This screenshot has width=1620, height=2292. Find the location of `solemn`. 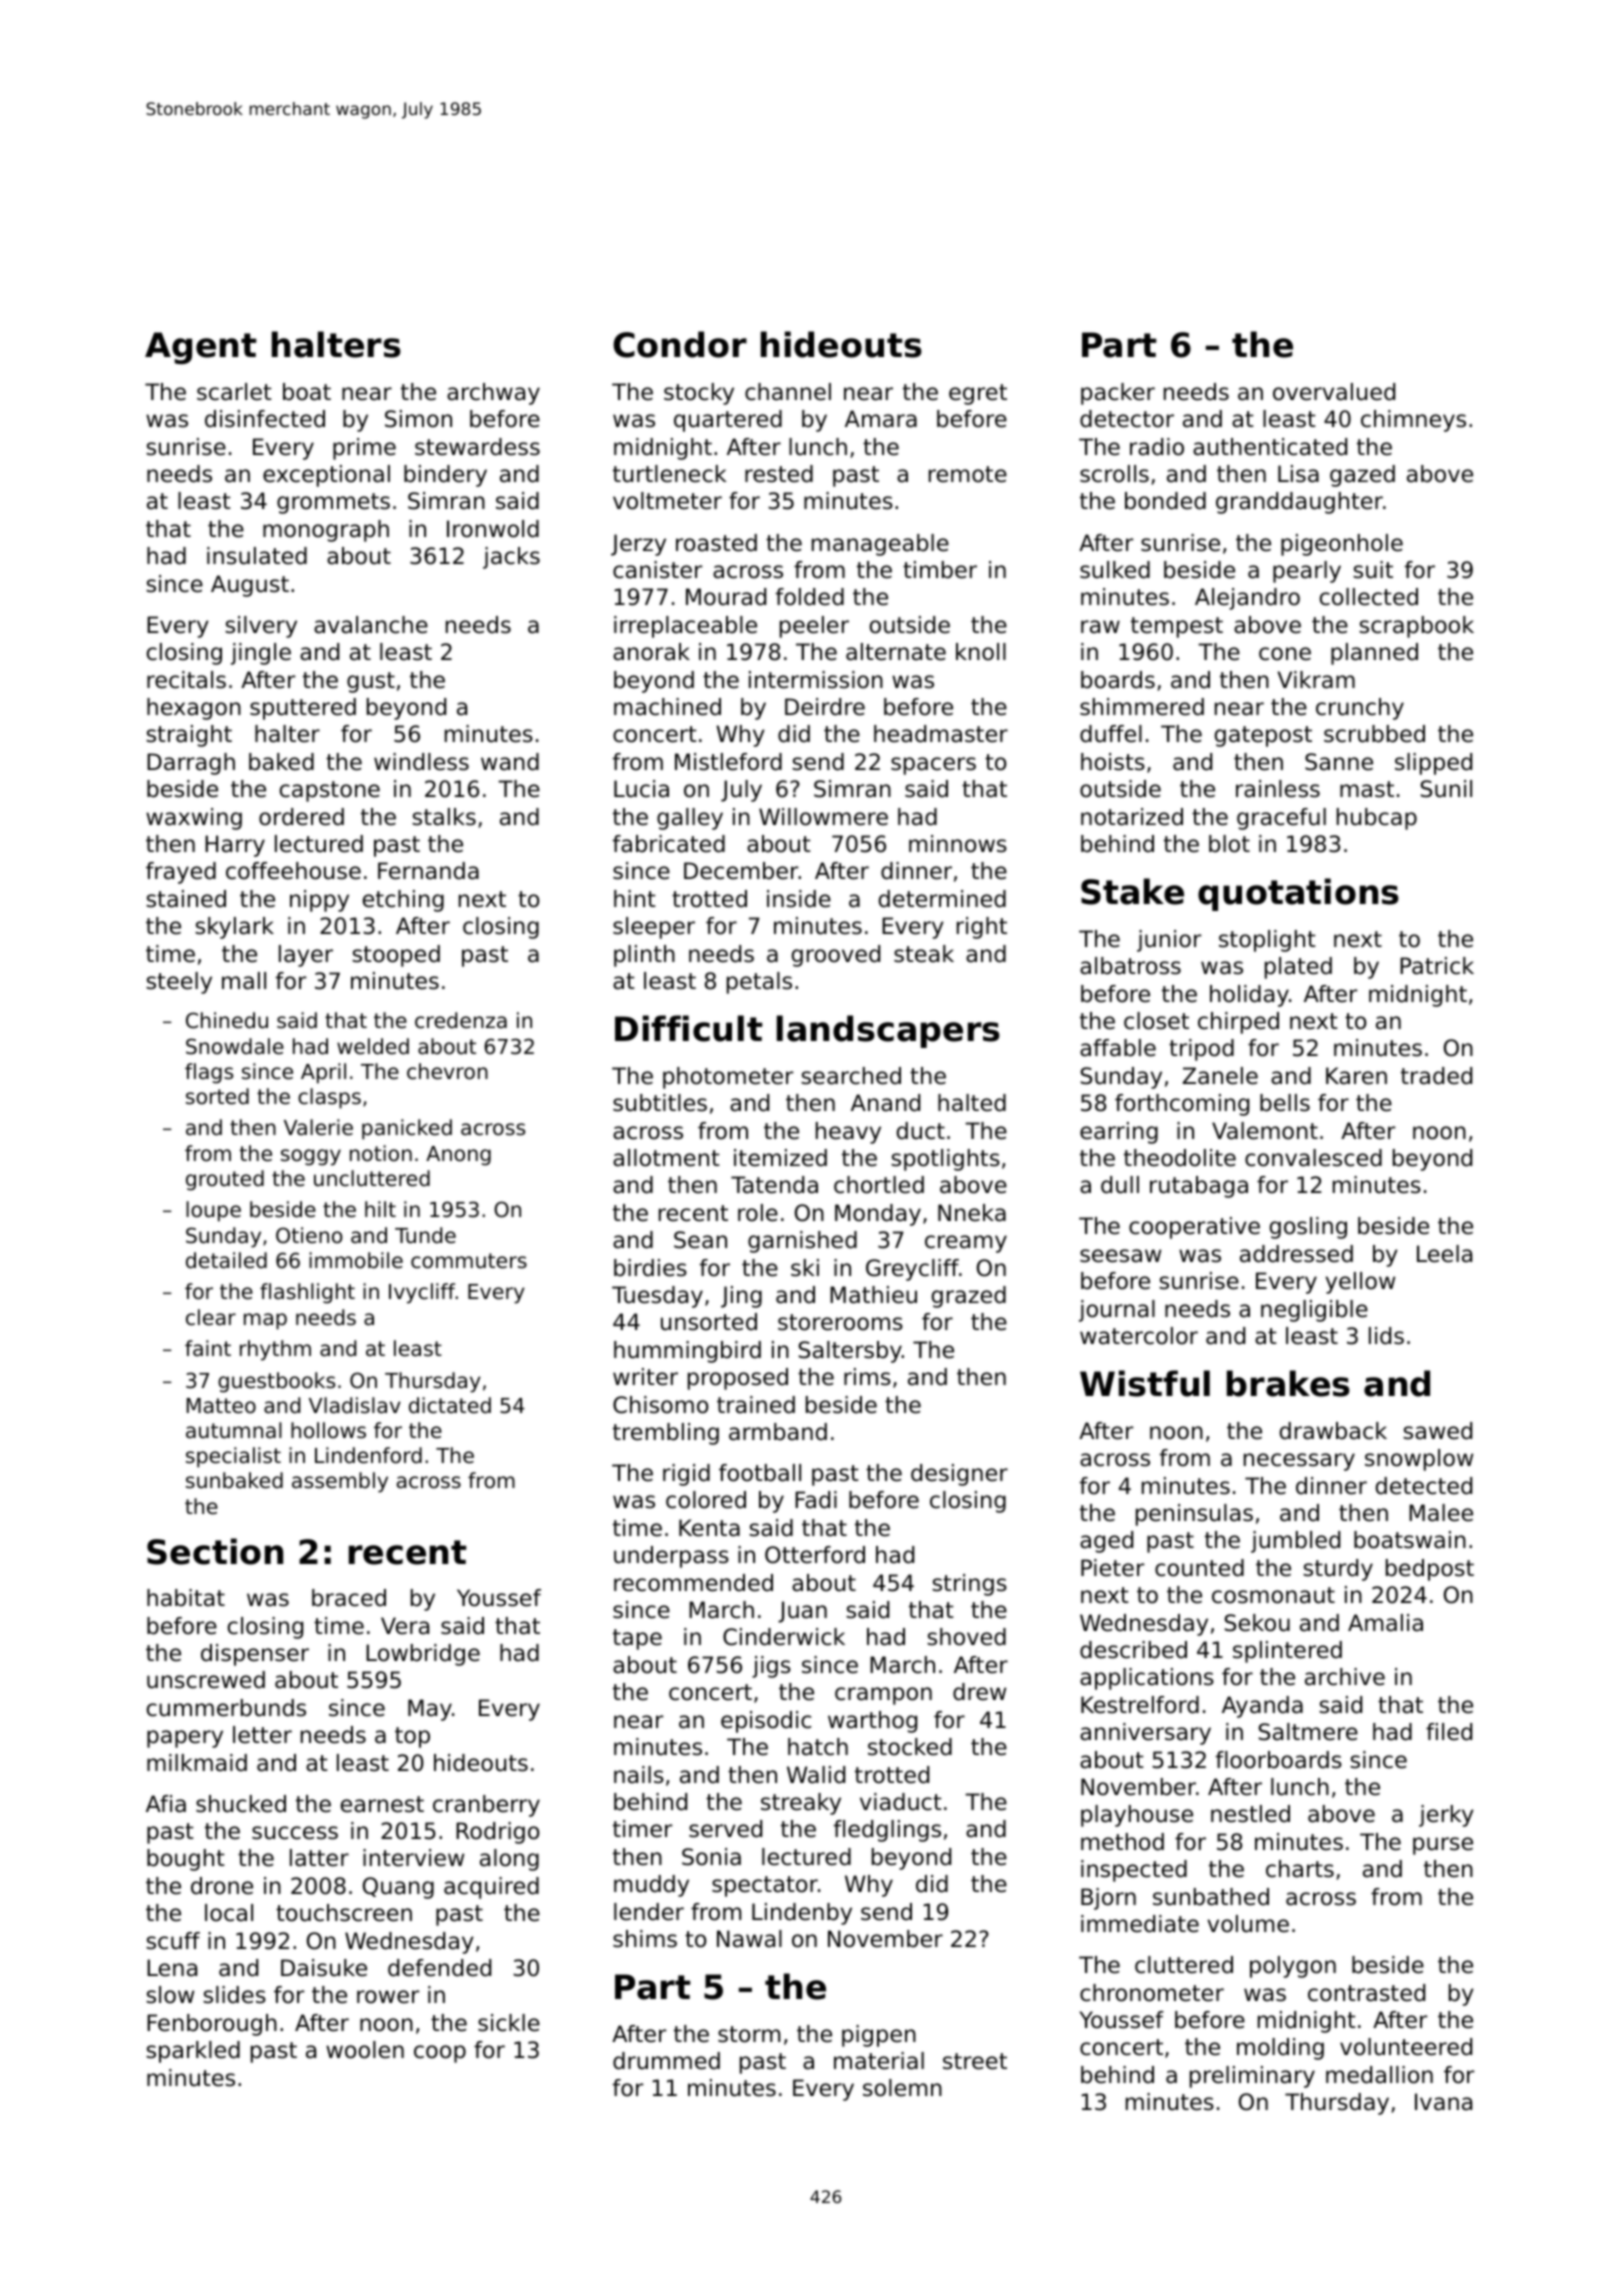

solemn is located at coordinates (902, 2088).
